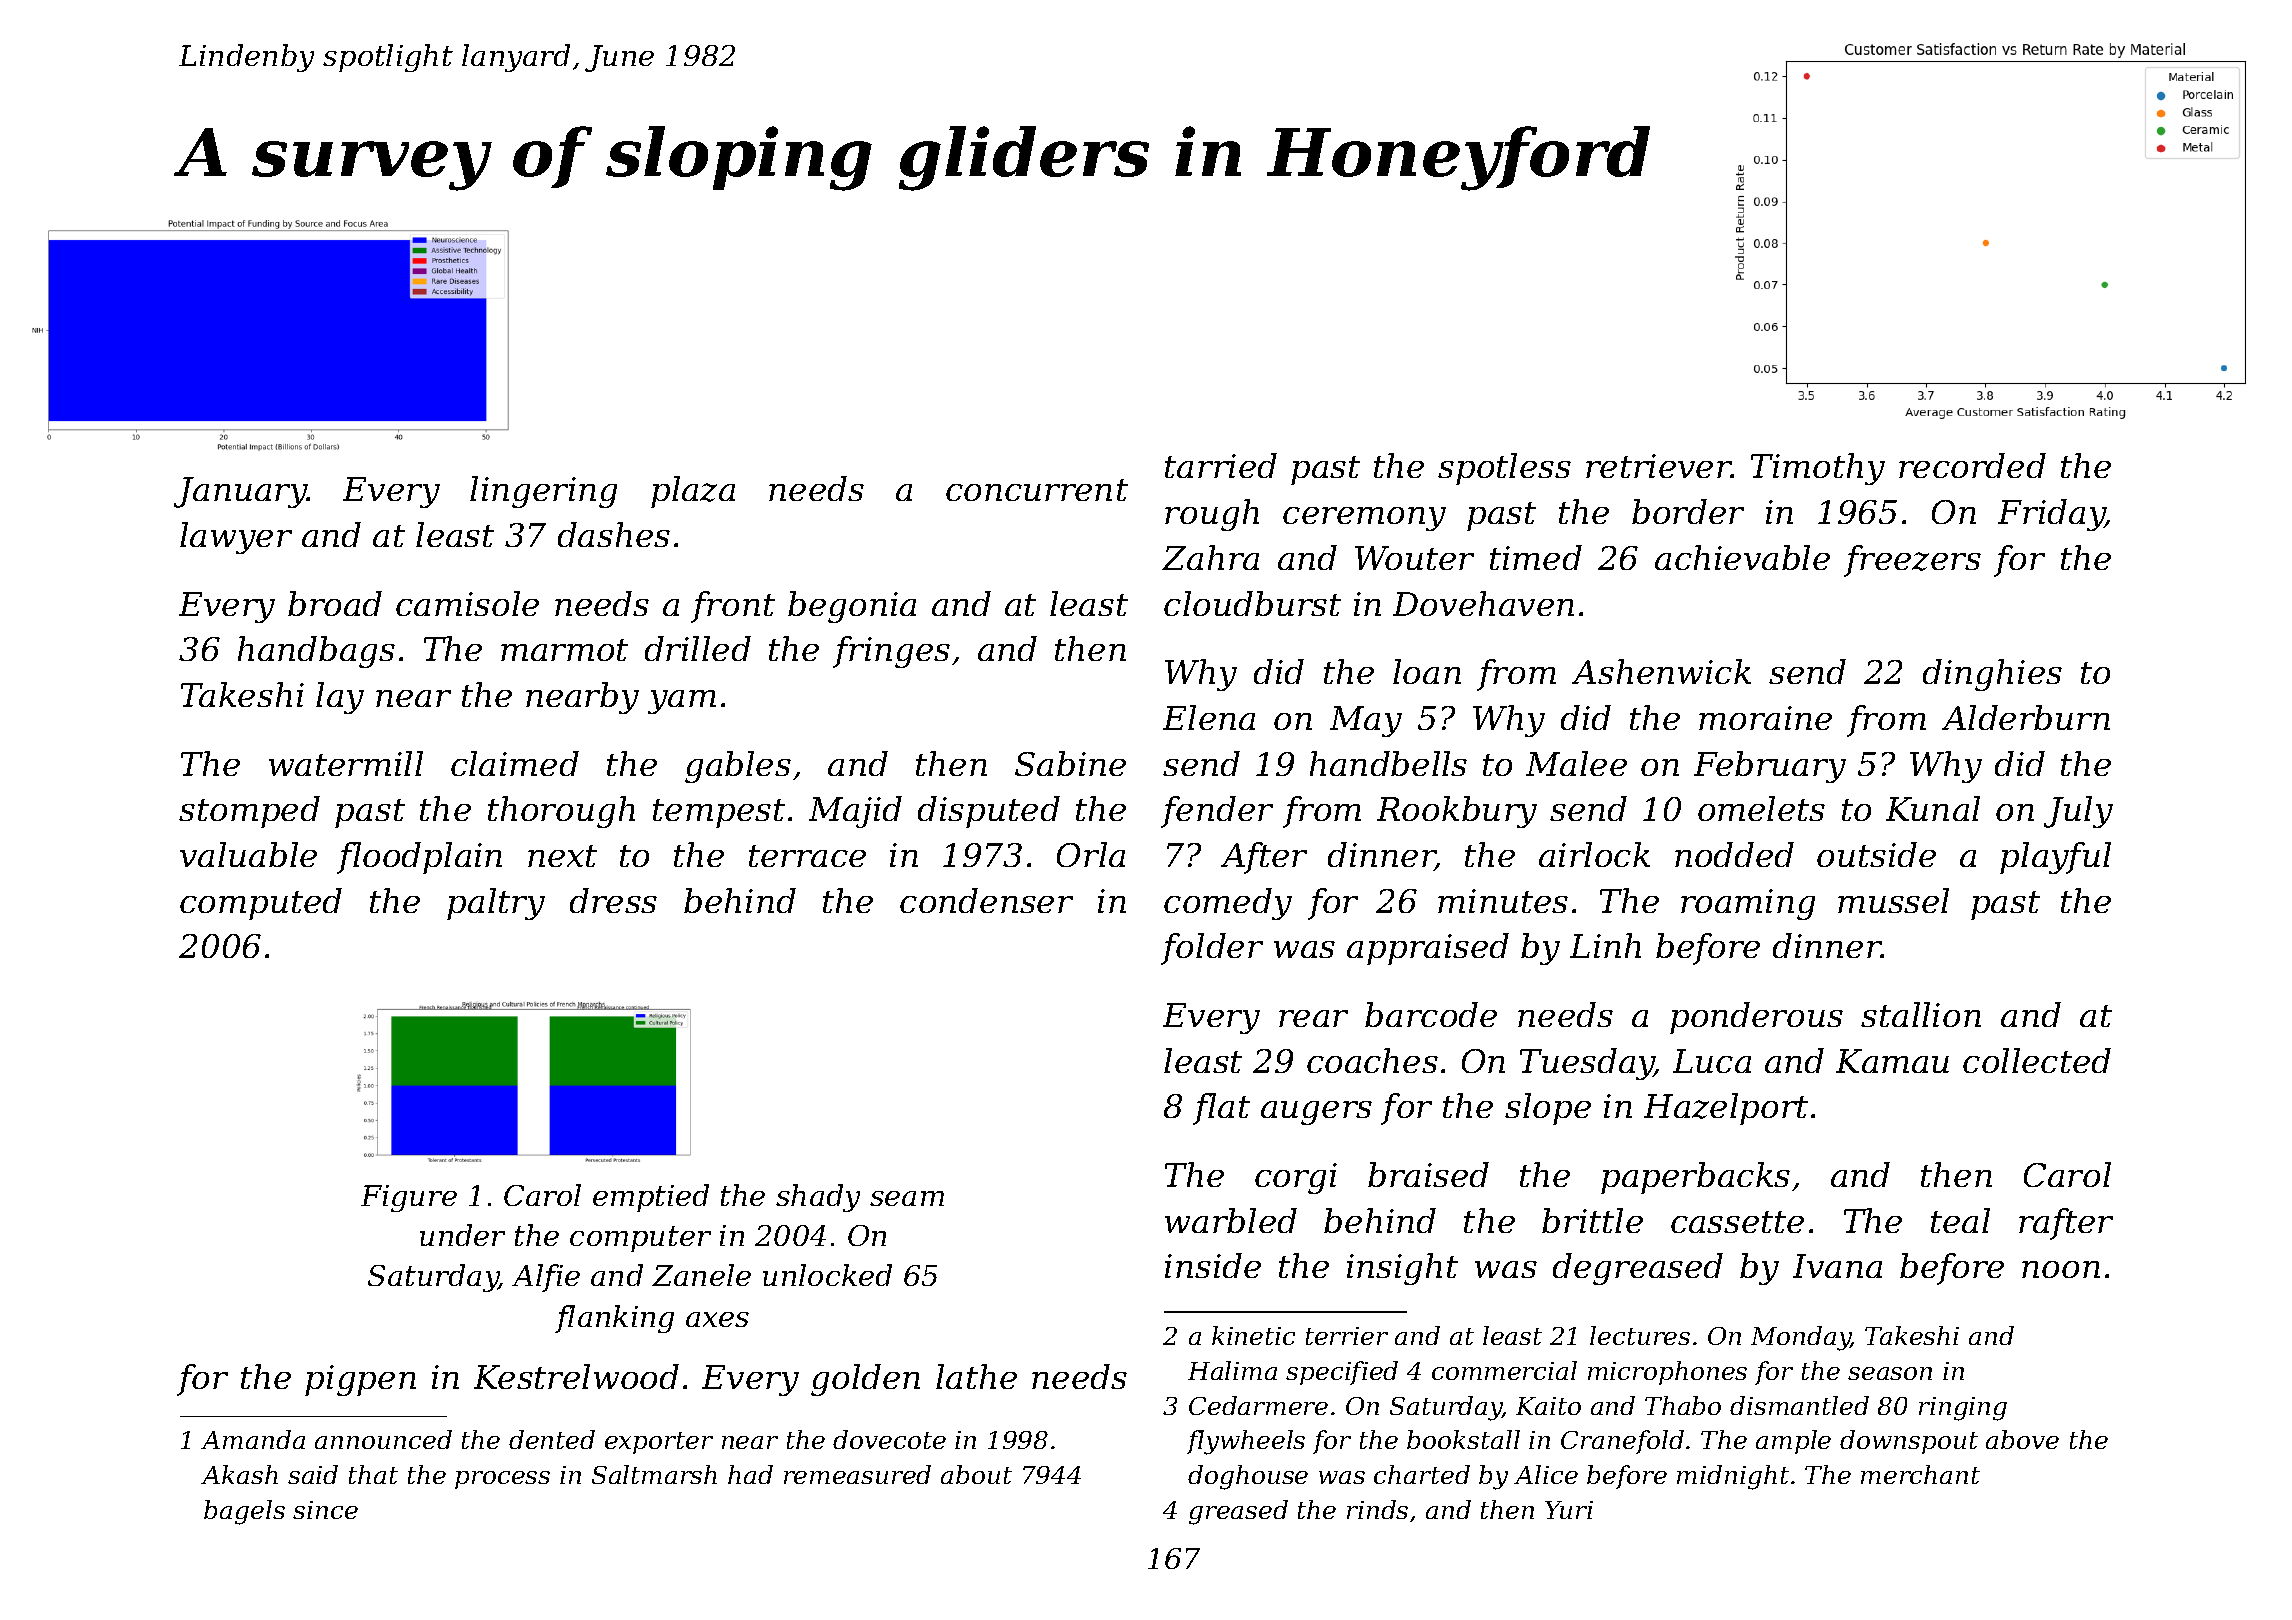  I want to click on airlock, so click(1594, 854).
